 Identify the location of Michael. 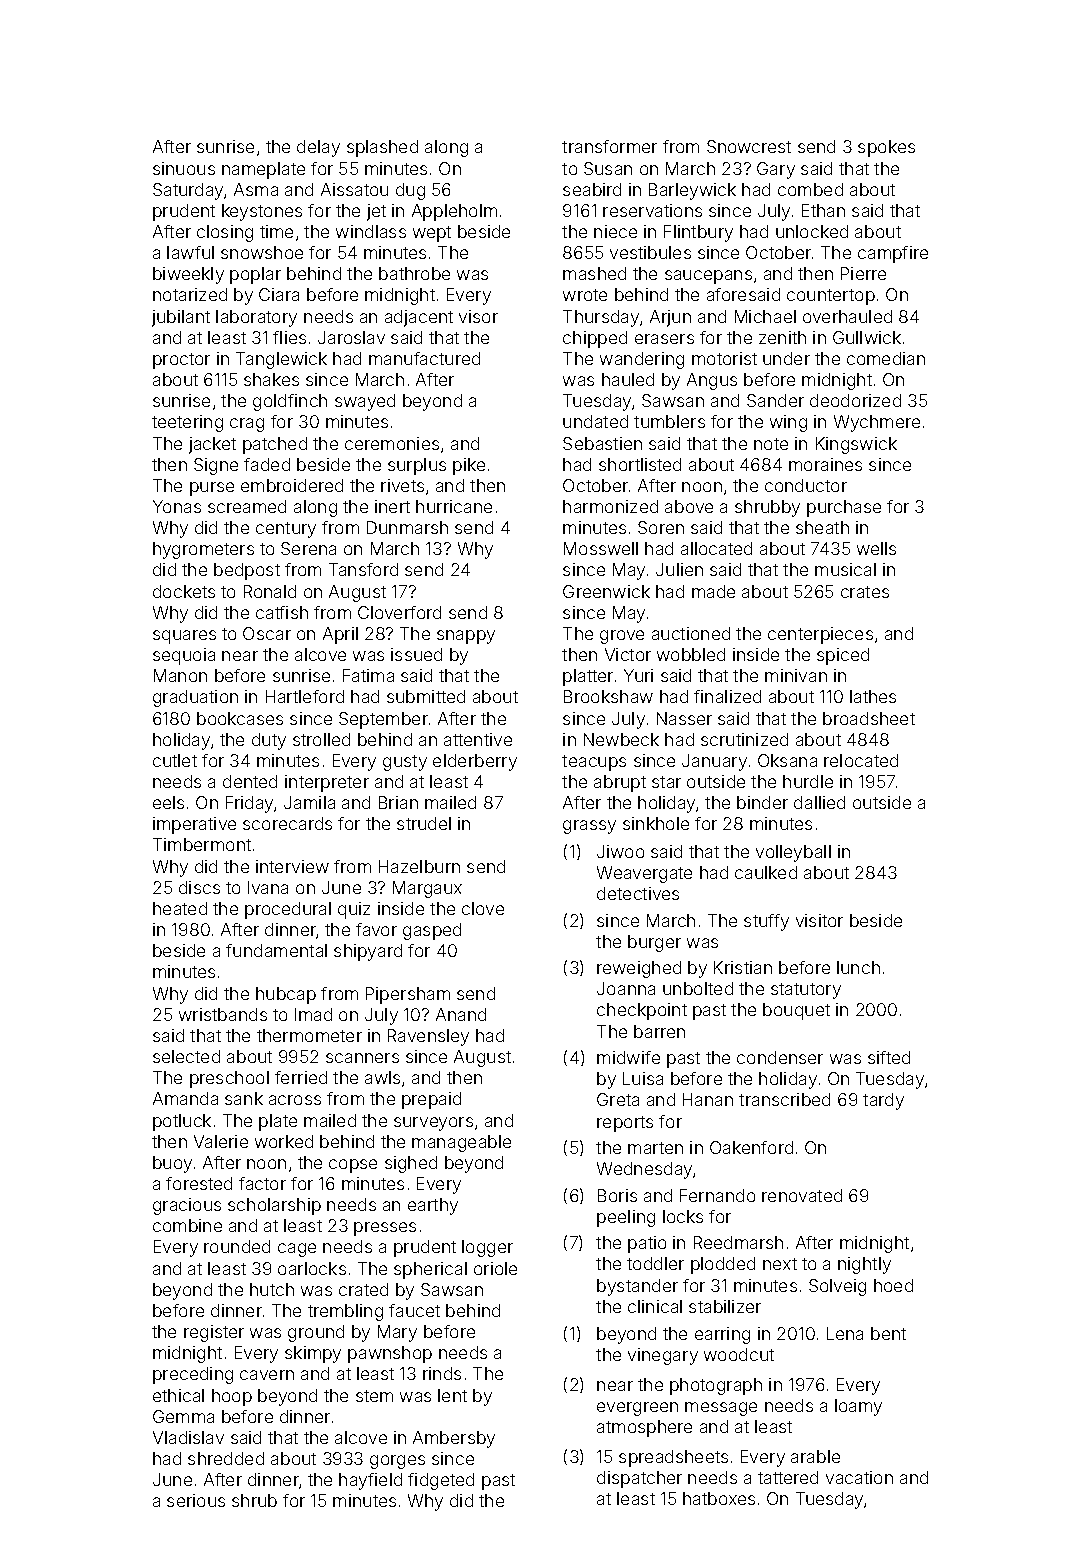
(765, 316).
